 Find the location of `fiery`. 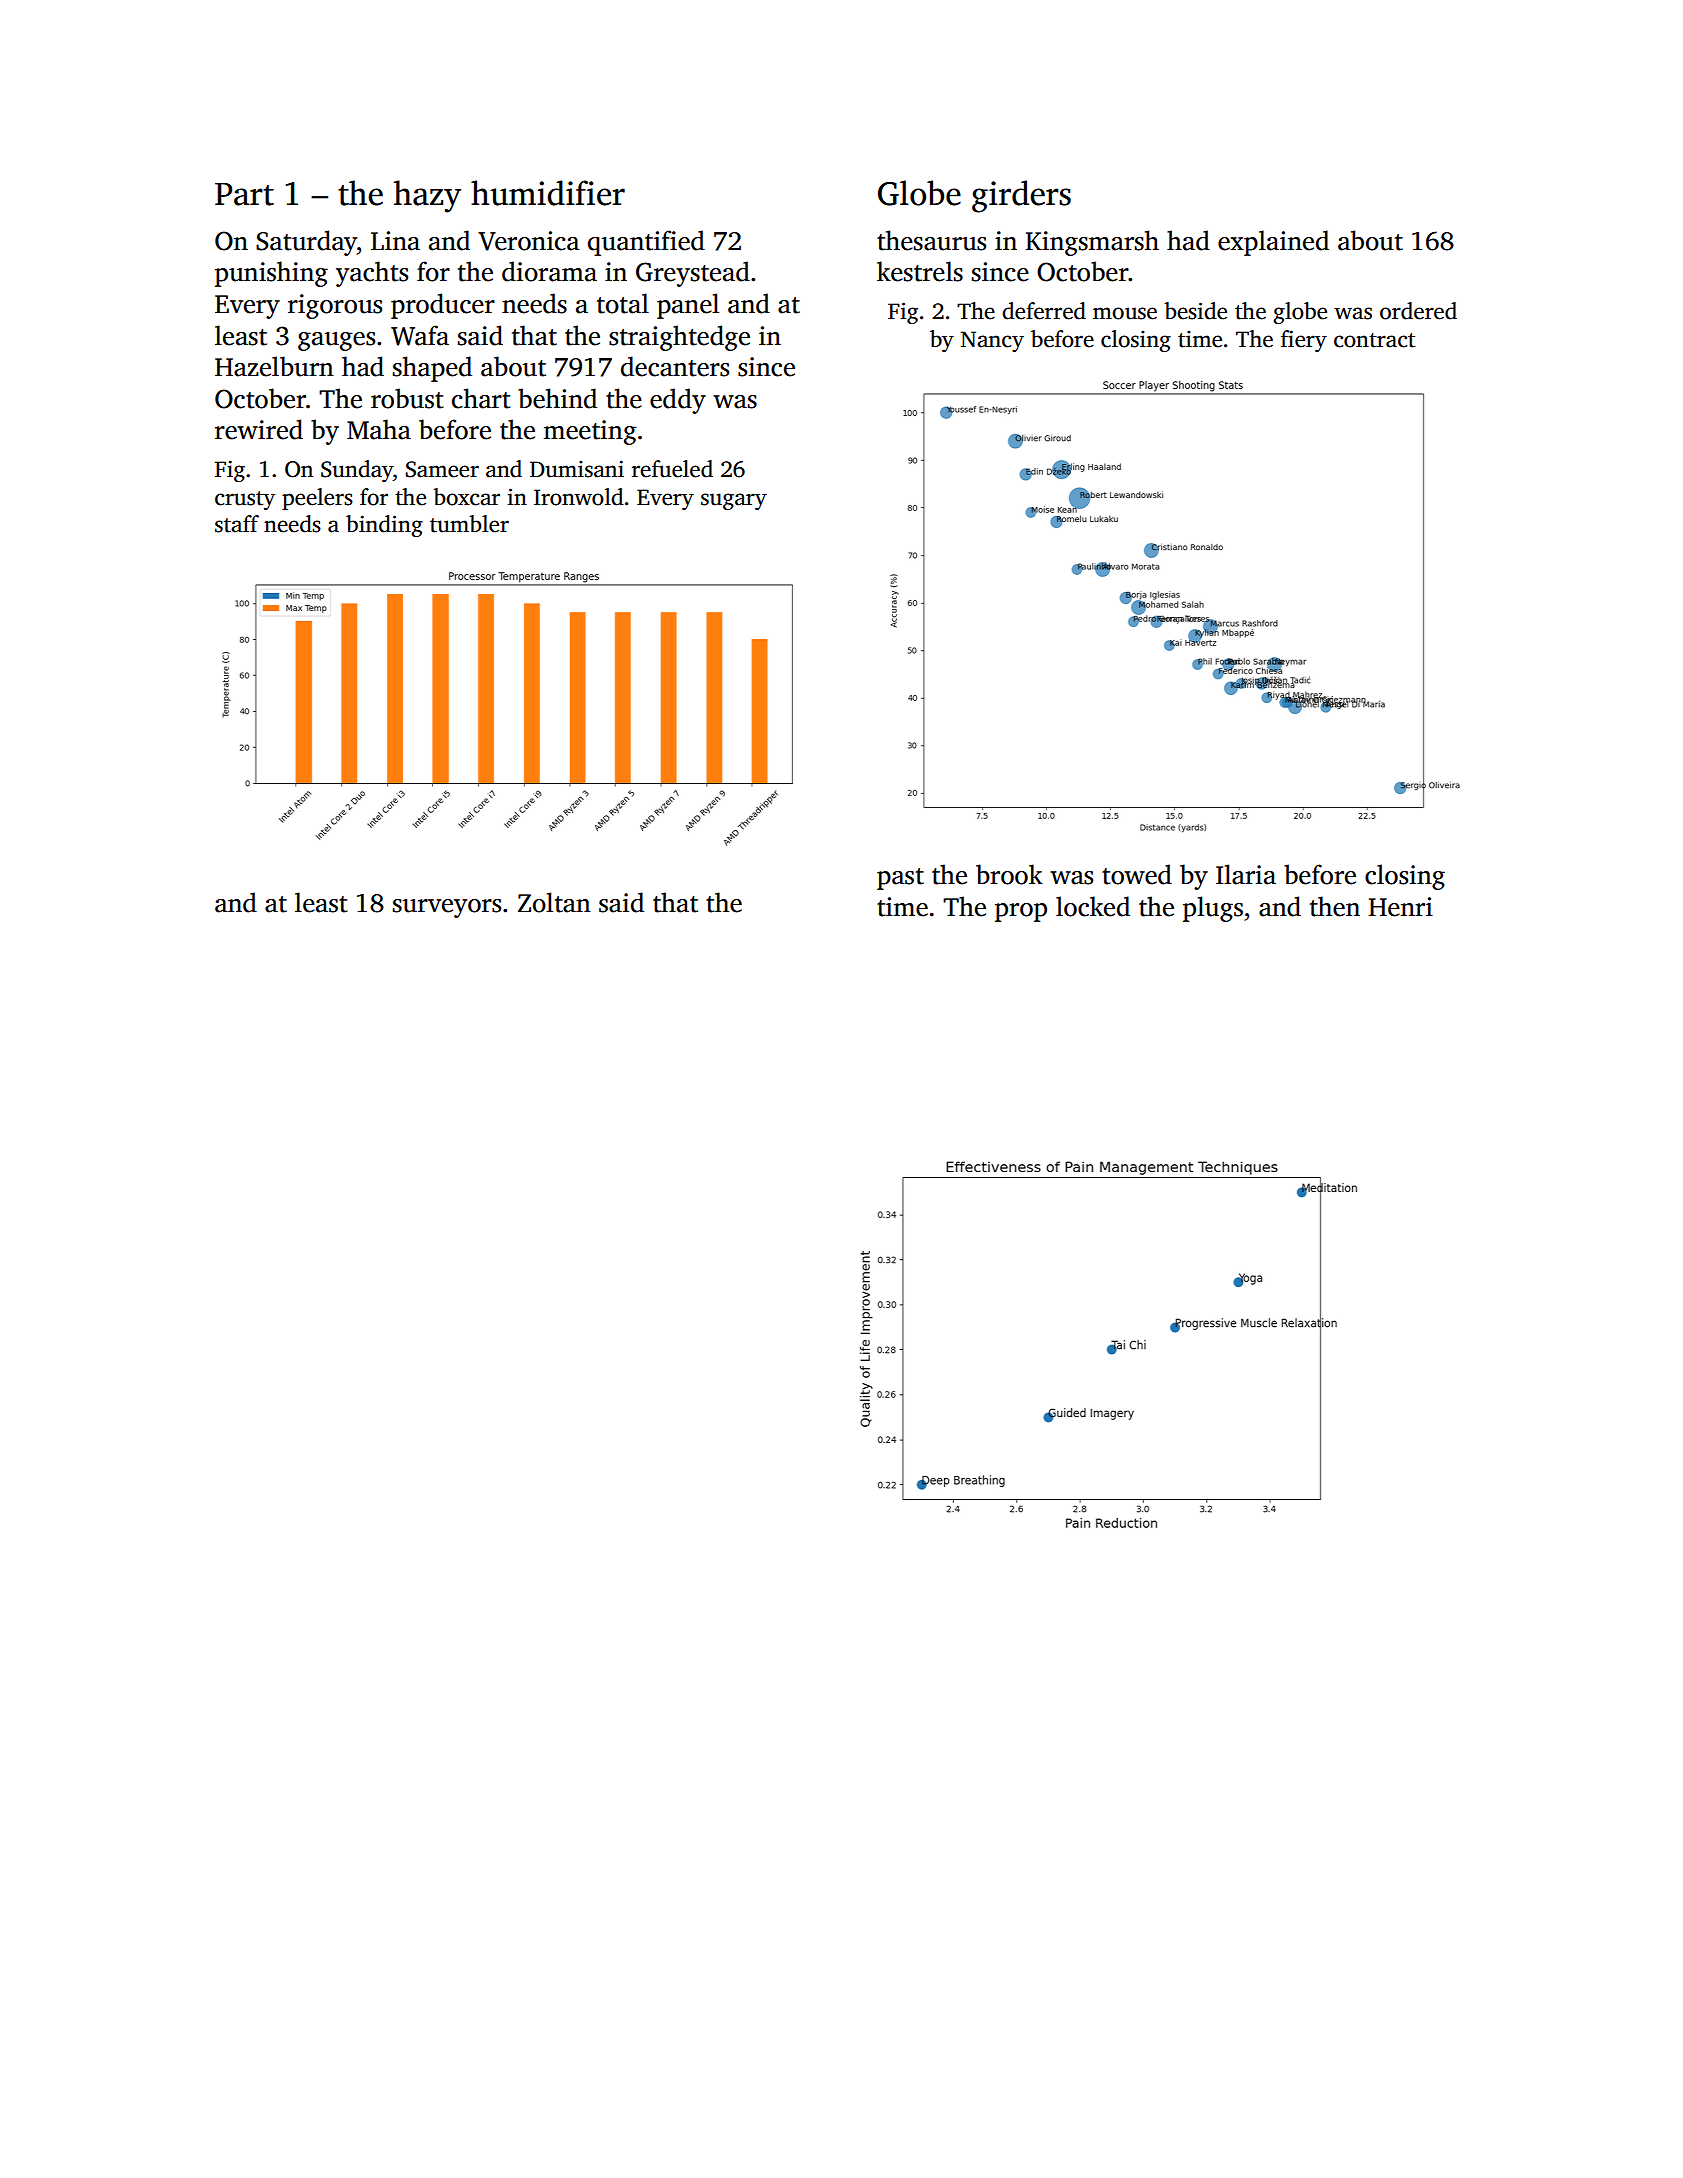

fiery is located at coordinates (1304, 341).
